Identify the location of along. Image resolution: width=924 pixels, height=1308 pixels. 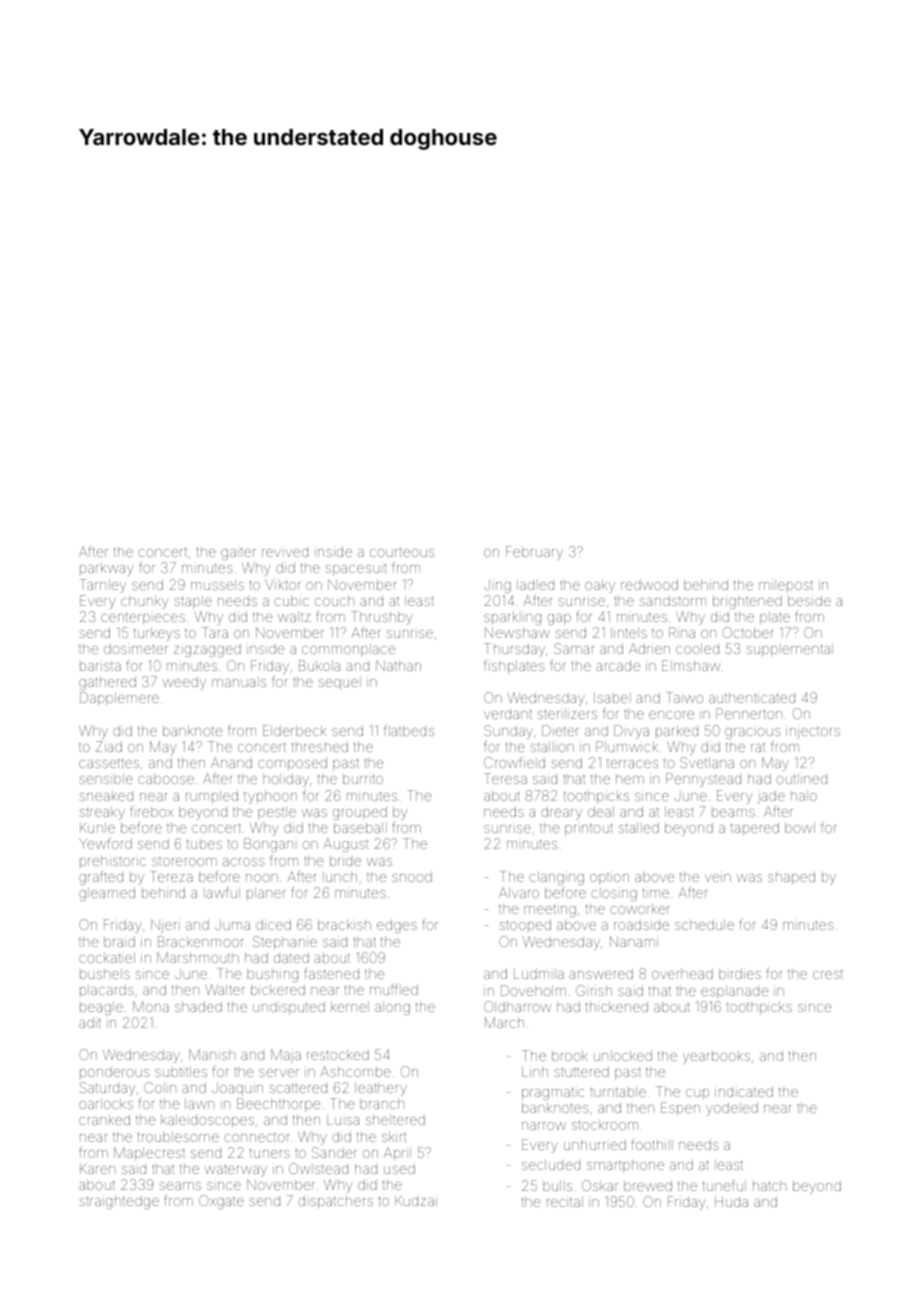
(392, 1008).
